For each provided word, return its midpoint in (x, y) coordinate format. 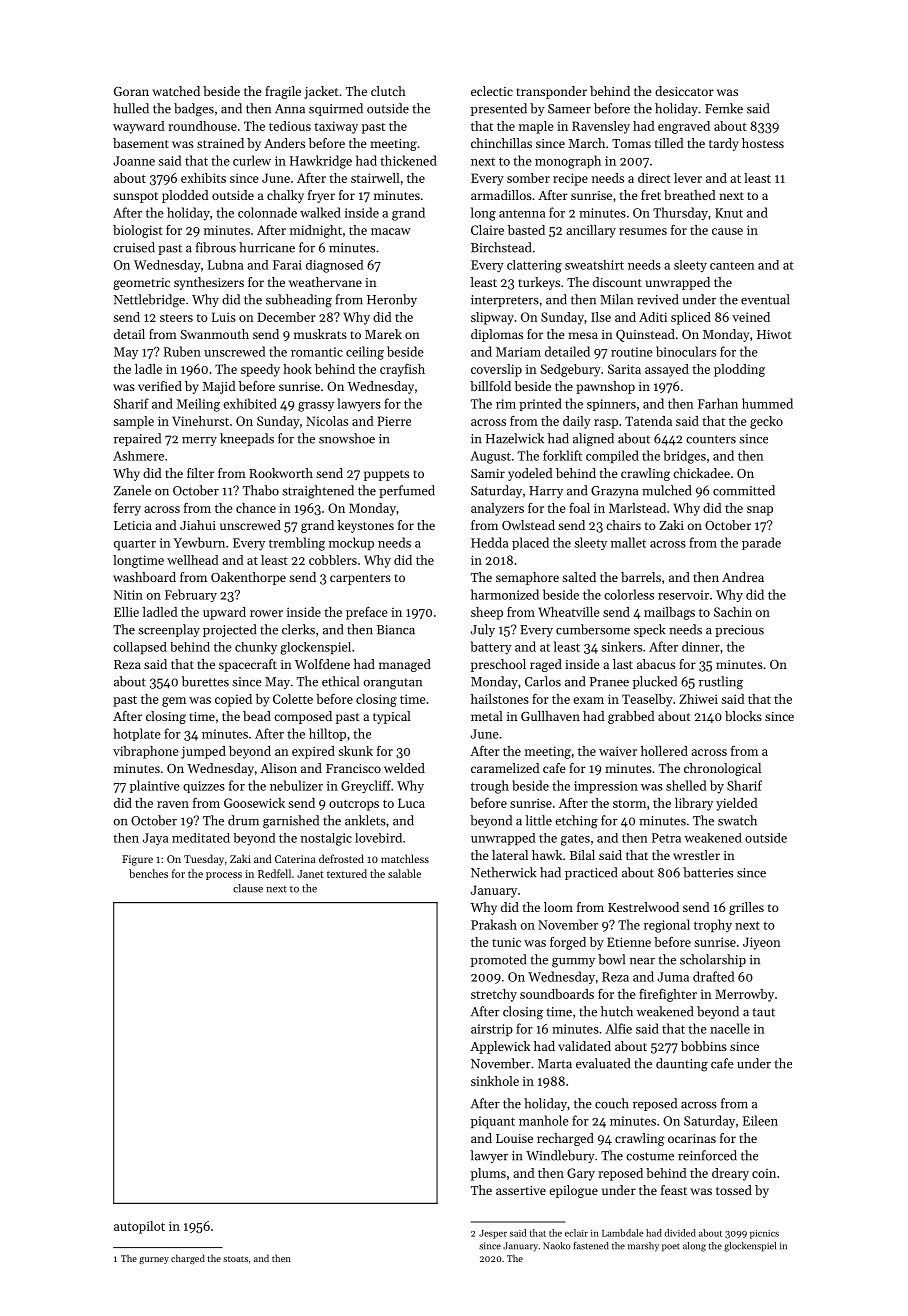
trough (490, 787)
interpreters (505, 301)
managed (405, 665)
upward (224, 613)
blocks (743, 716)
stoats (235, 1259)
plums (488, 1174)
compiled (612, 456)
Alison (278, 768)
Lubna (225, 265)
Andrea (743, 577)
